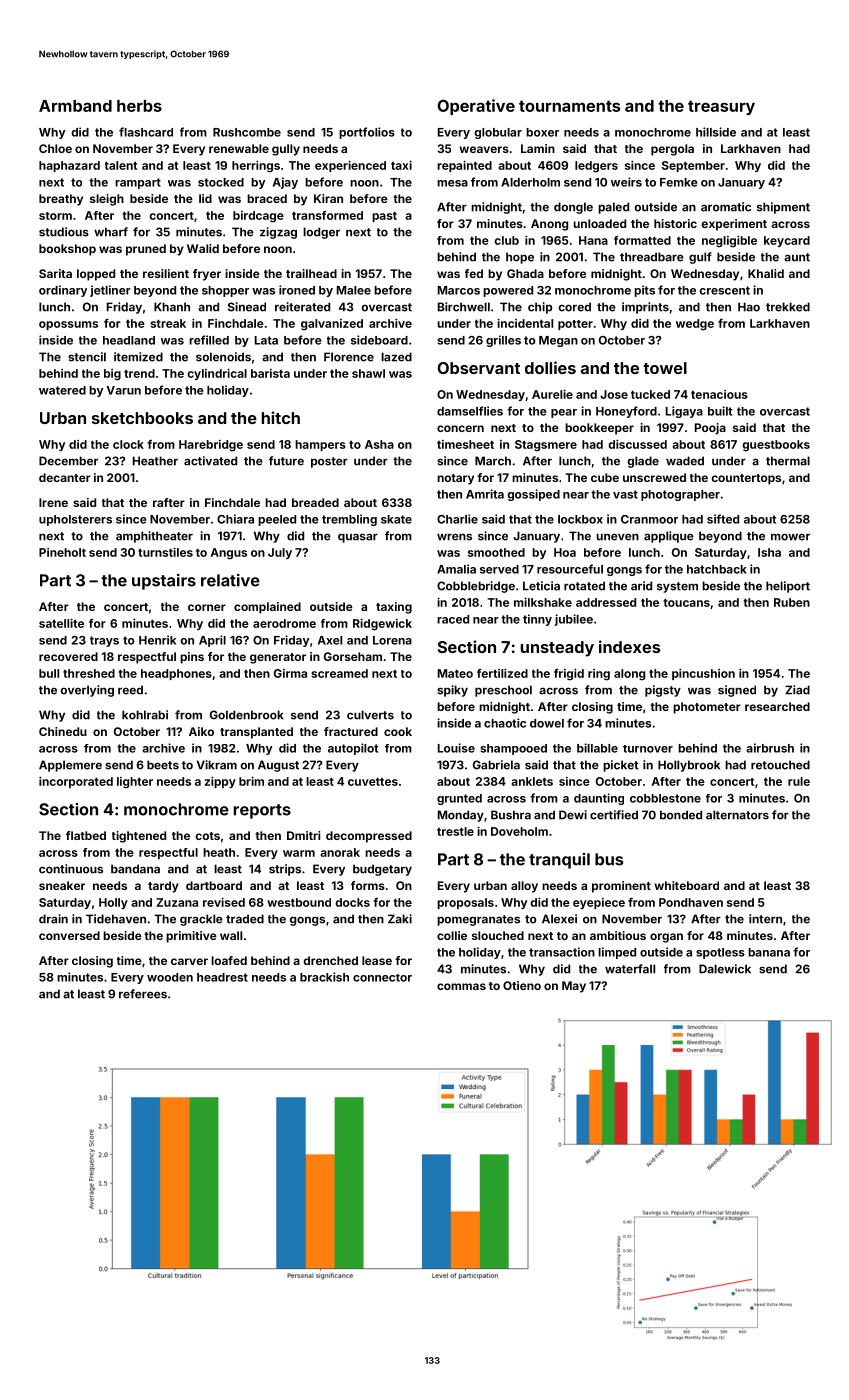  What do you see at coordinates (86, 835) in the screenshot?
I see `flatbed` at bounding box center [86, 835].
